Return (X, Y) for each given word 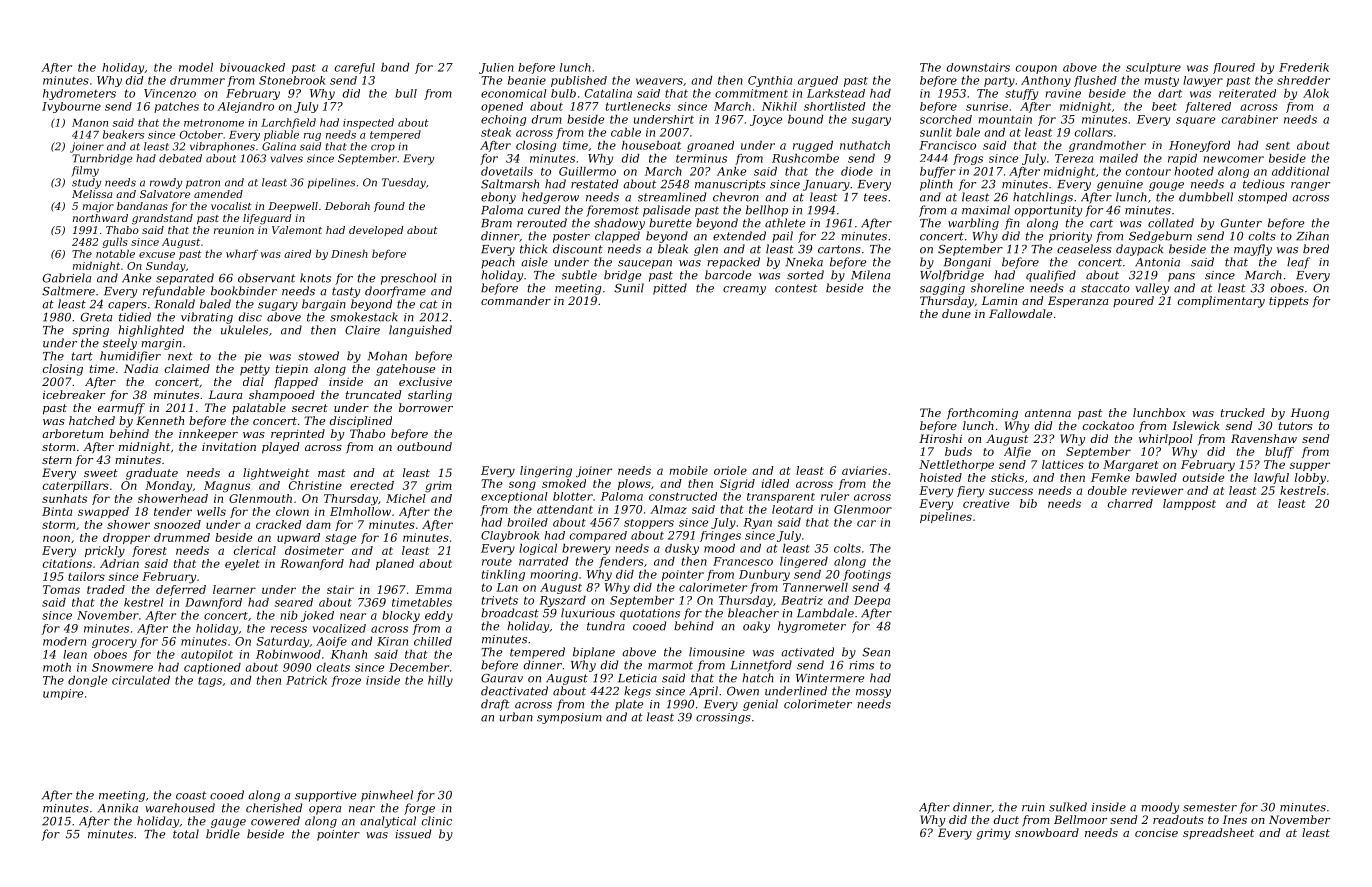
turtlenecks (638, 106)
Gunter (1241, 223)
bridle (223, 834)
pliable (281, 135)
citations (67, 563)
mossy (873, 693)
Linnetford (761, 666)
